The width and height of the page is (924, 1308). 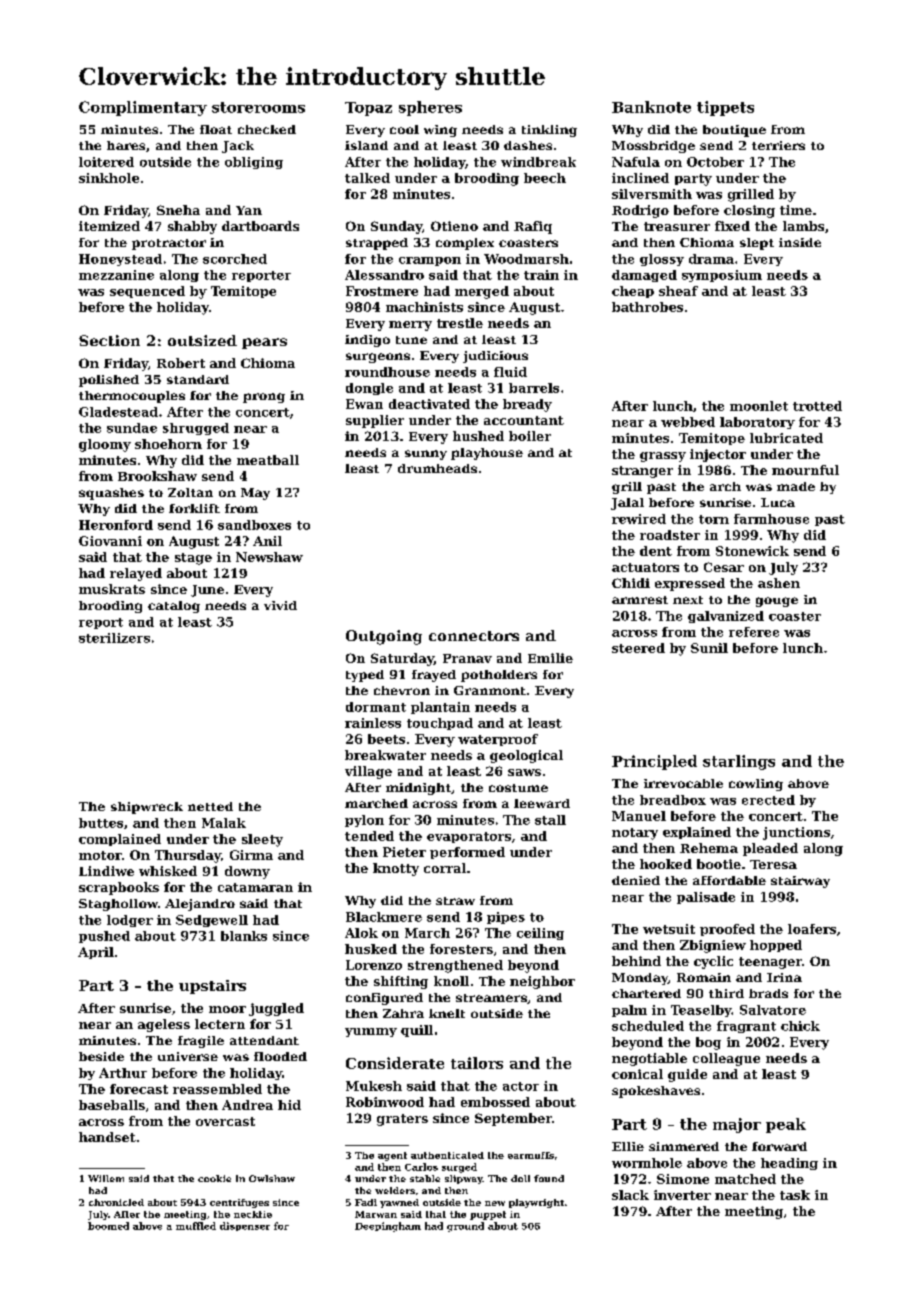 What do you see at coordinates (426, 455) in the page?
I see `sunny` at bounding box center [426, 455].
